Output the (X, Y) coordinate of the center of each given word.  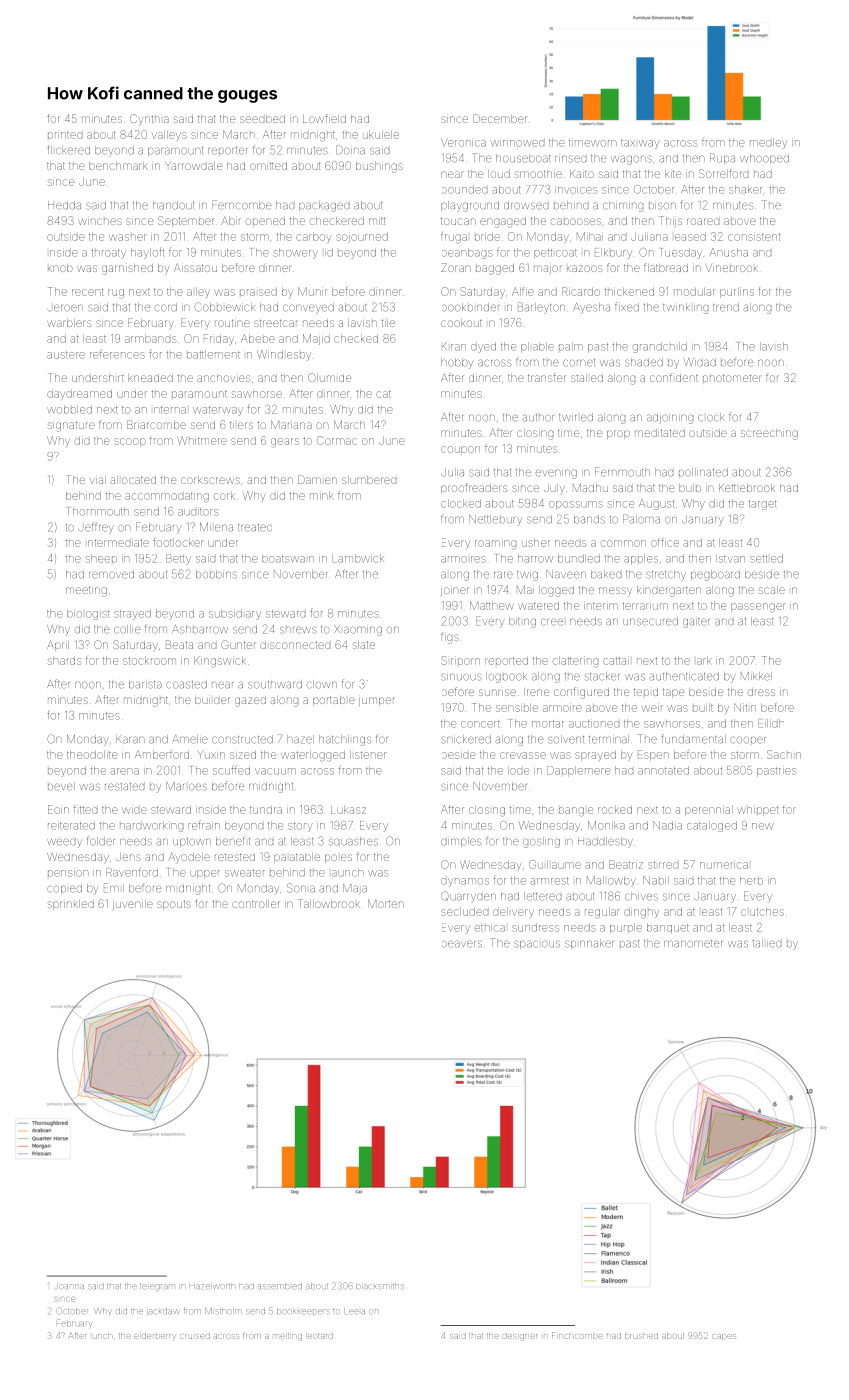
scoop (130, 442)
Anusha (729, 252)
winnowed (517, 143)
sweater (245, 873)
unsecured (650, 621)
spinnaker (589, 944)
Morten (386, 903)
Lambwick (358, 558)
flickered (69, 150)
